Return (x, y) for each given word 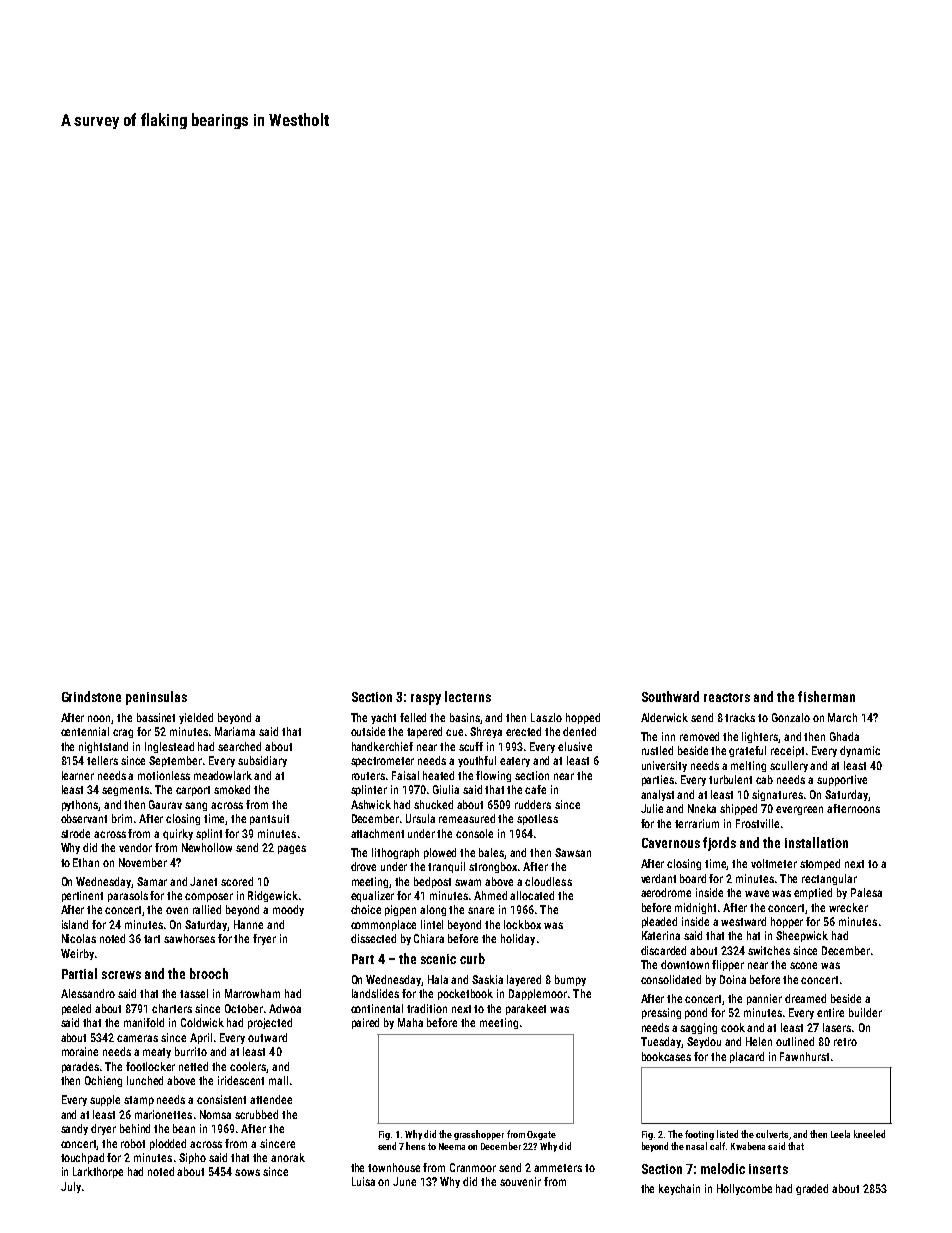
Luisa (363, 1181)
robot (133, 1143)
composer (209, 897)
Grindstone (91, 696)
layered (524, 980)
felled (413, 717)
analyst (657, 795)
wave (757, 893)
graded (812, 1189)
